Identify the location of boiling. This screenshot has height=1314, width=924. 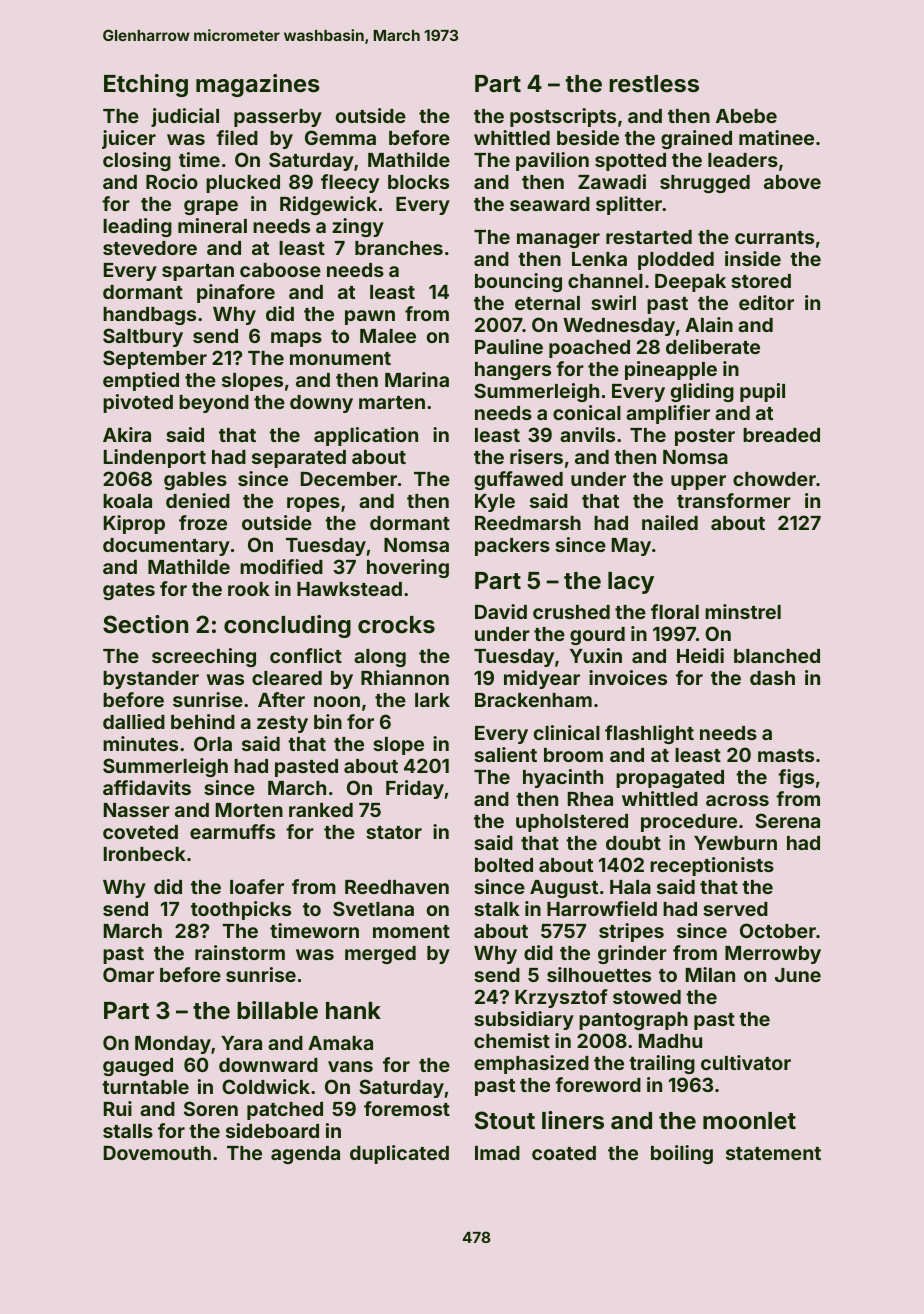
(682, 1154).
